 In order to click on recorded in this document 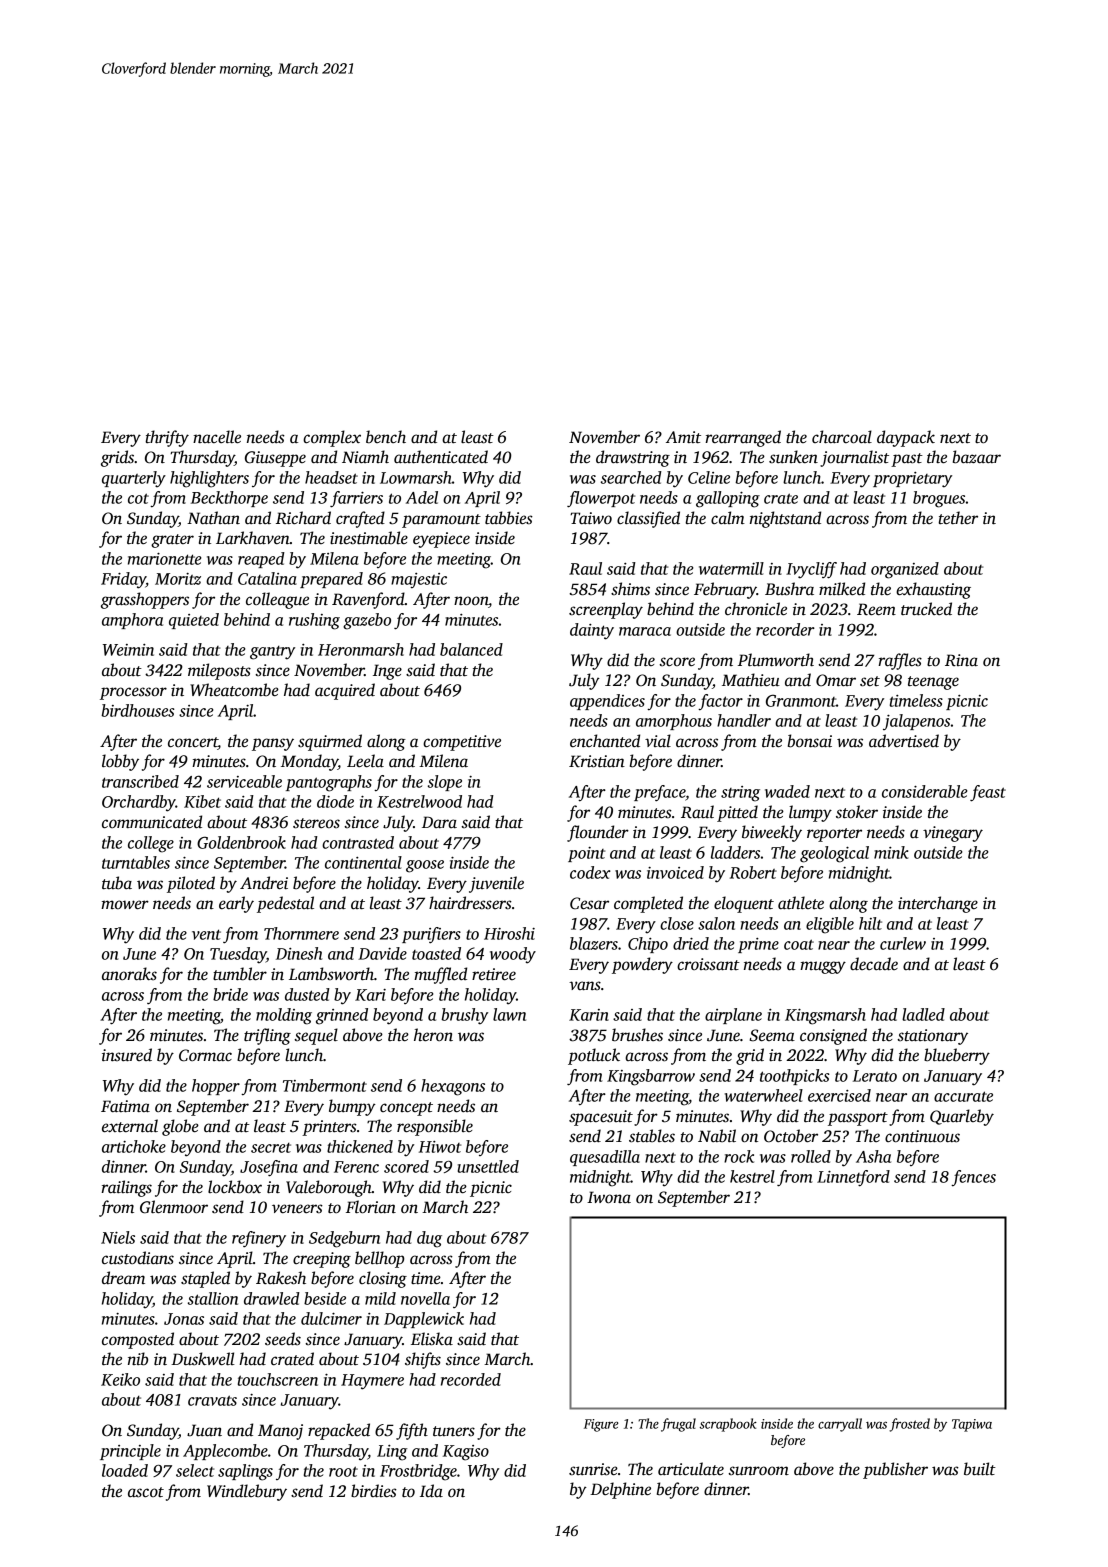, I will do `click(471, 1379)`.
